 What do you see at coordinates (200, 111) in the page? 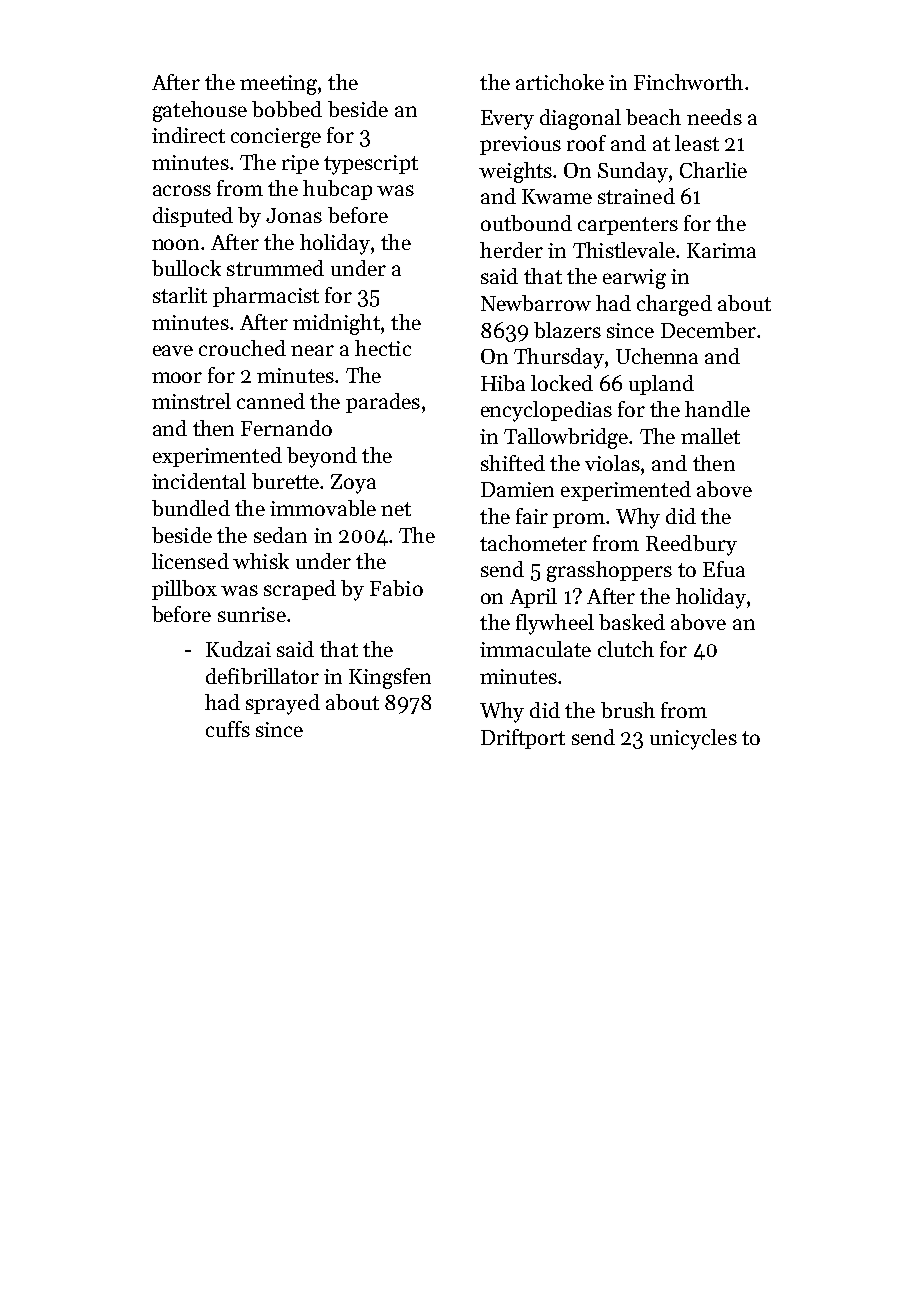
I see `gatehouse` at bounding box center [200, 111].
